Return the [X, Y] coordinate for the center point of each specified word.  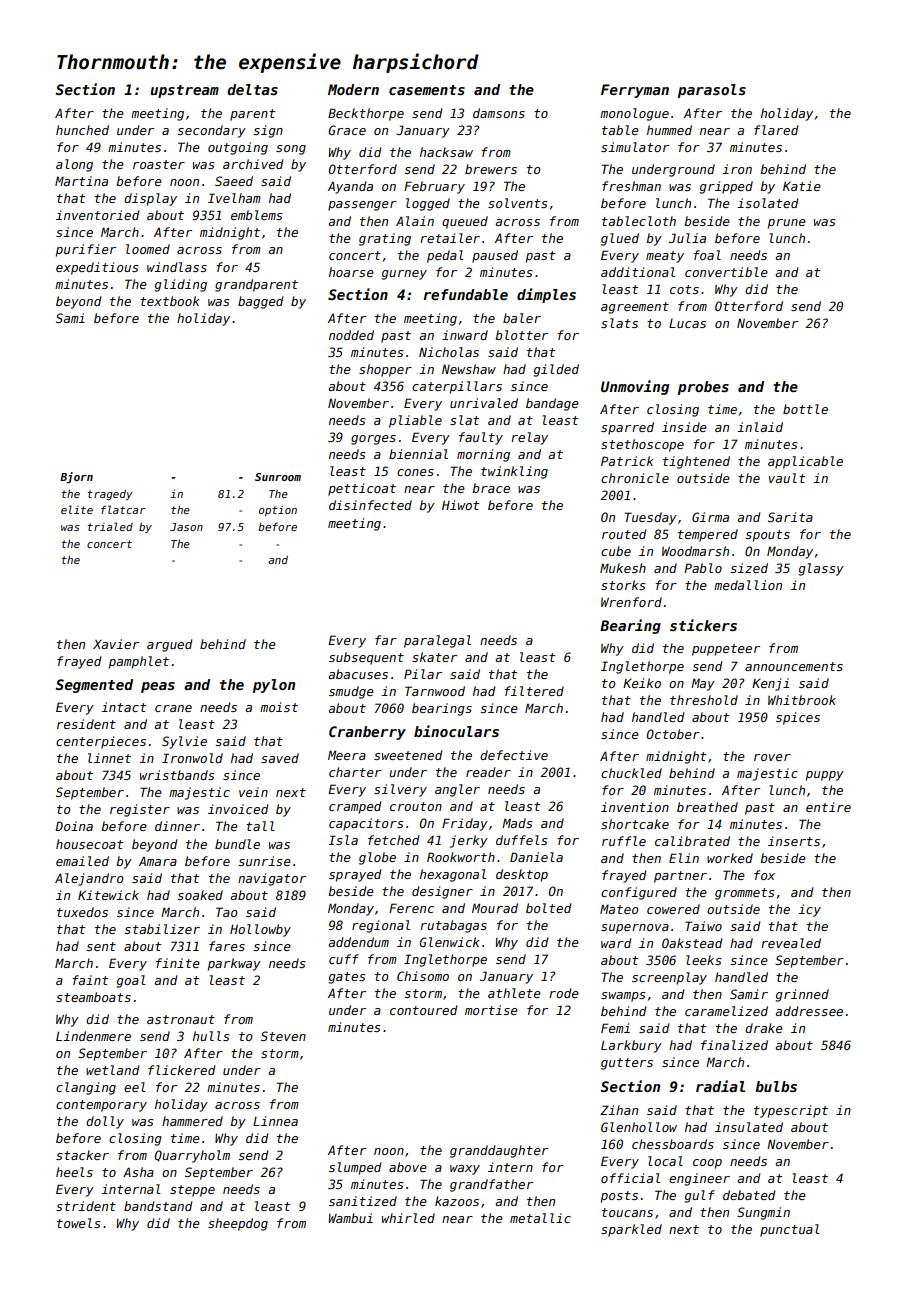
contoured [423, 1010]
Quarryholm [192, 1156]
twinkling [514, 472]
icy [809, 910]
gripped [726, 187]
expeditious [97, 268]
